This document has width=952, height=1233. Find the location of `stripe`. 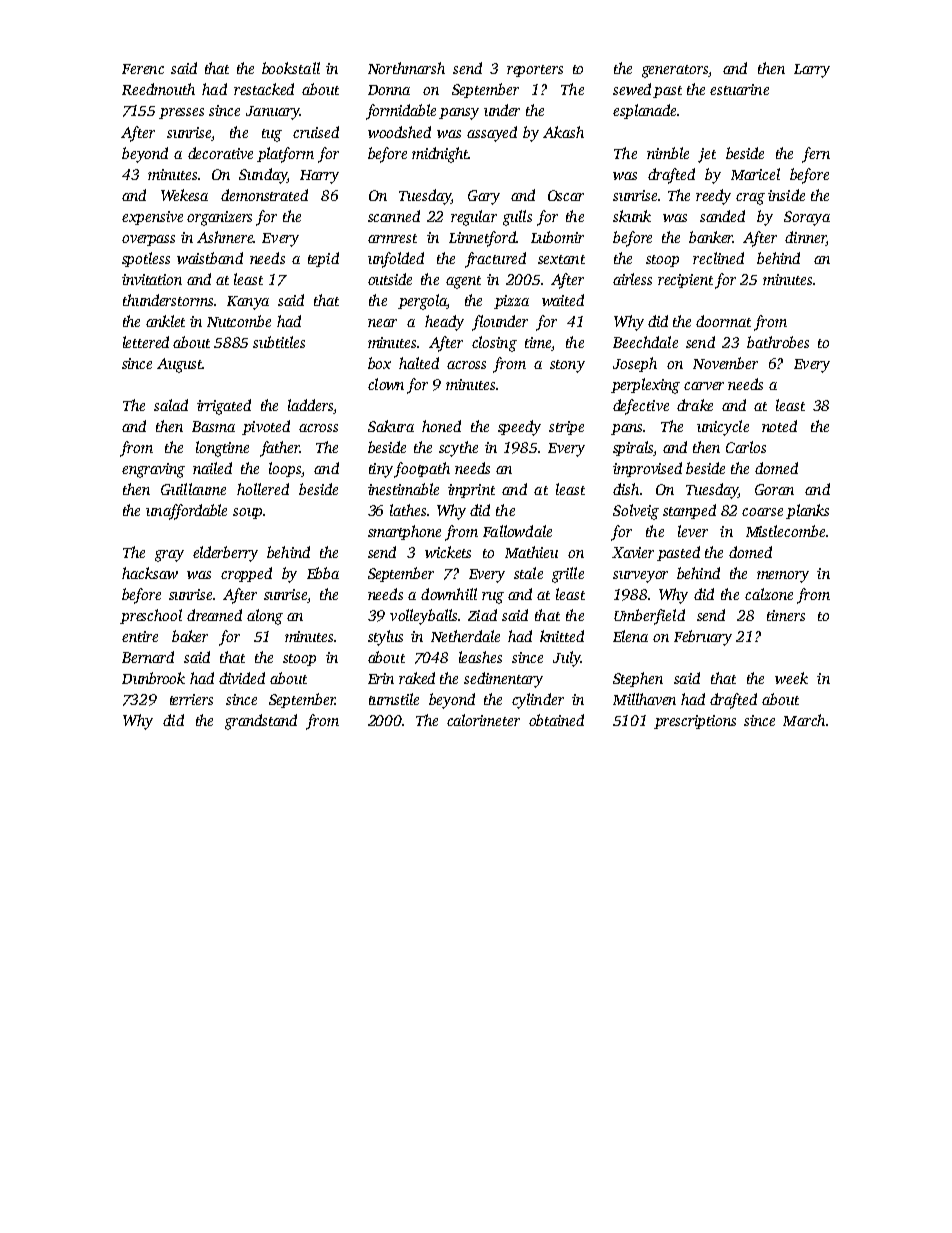

stripe is located at coordinates (566, 428).
